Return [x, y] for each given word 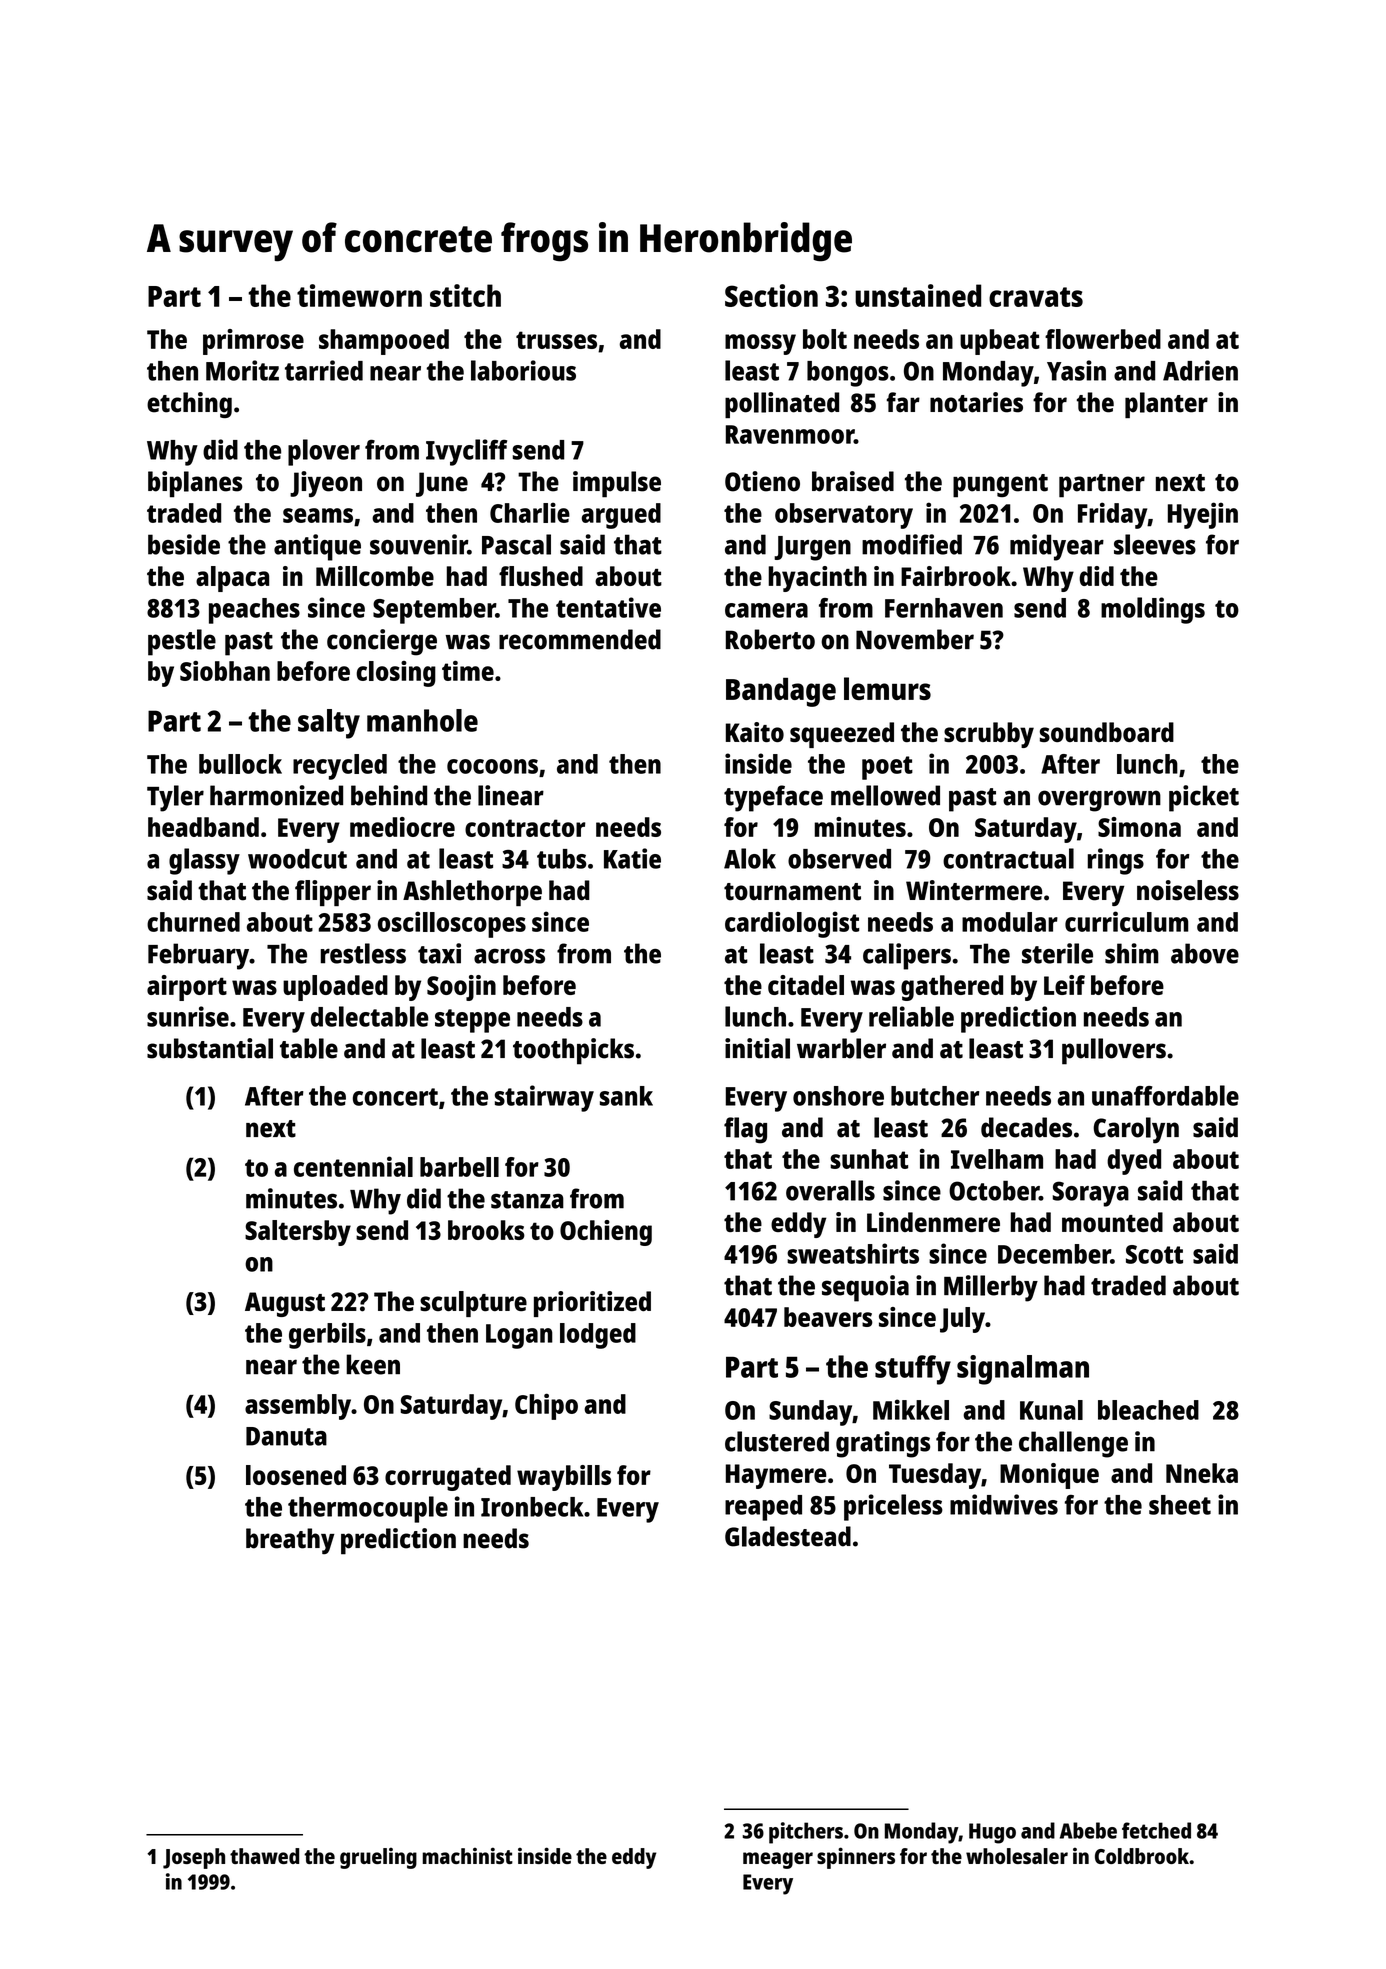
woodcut [297, 859]
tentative [608, 607]
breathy [290, 1541]
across [509, 956]
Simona [1139, 827]
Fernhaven [944, 608]
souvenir [419, 544]
